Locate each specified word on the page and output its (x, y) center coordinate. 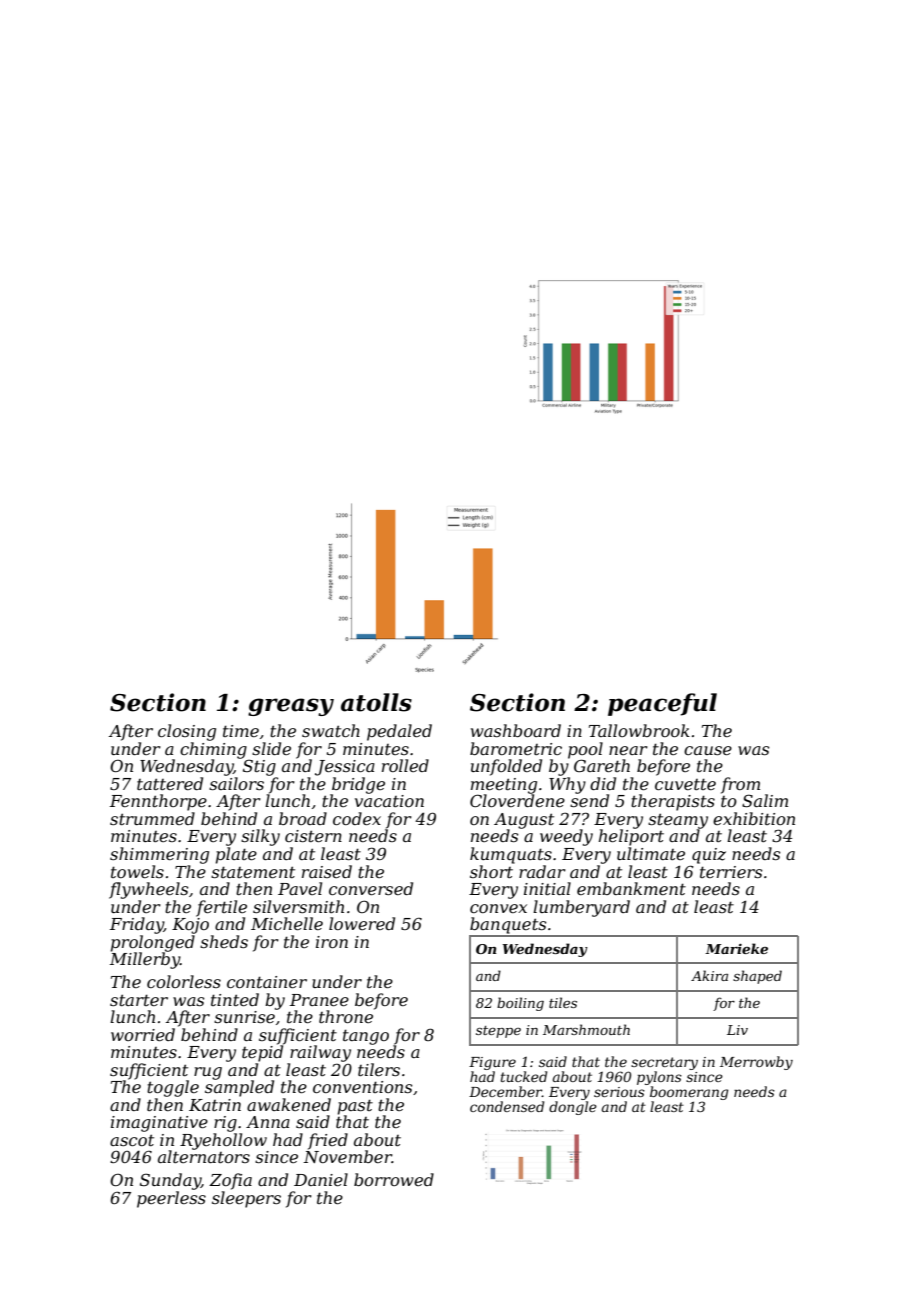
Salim (765, 800)
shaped (757, 977)
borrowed (394, 1179)
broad (303, 818)
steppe (498, 1032)
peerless (171, 1199)
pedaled (399, 732)
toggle (173, 1088)
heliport (631, 837)
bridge (358, 785)
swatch (331, 730)
